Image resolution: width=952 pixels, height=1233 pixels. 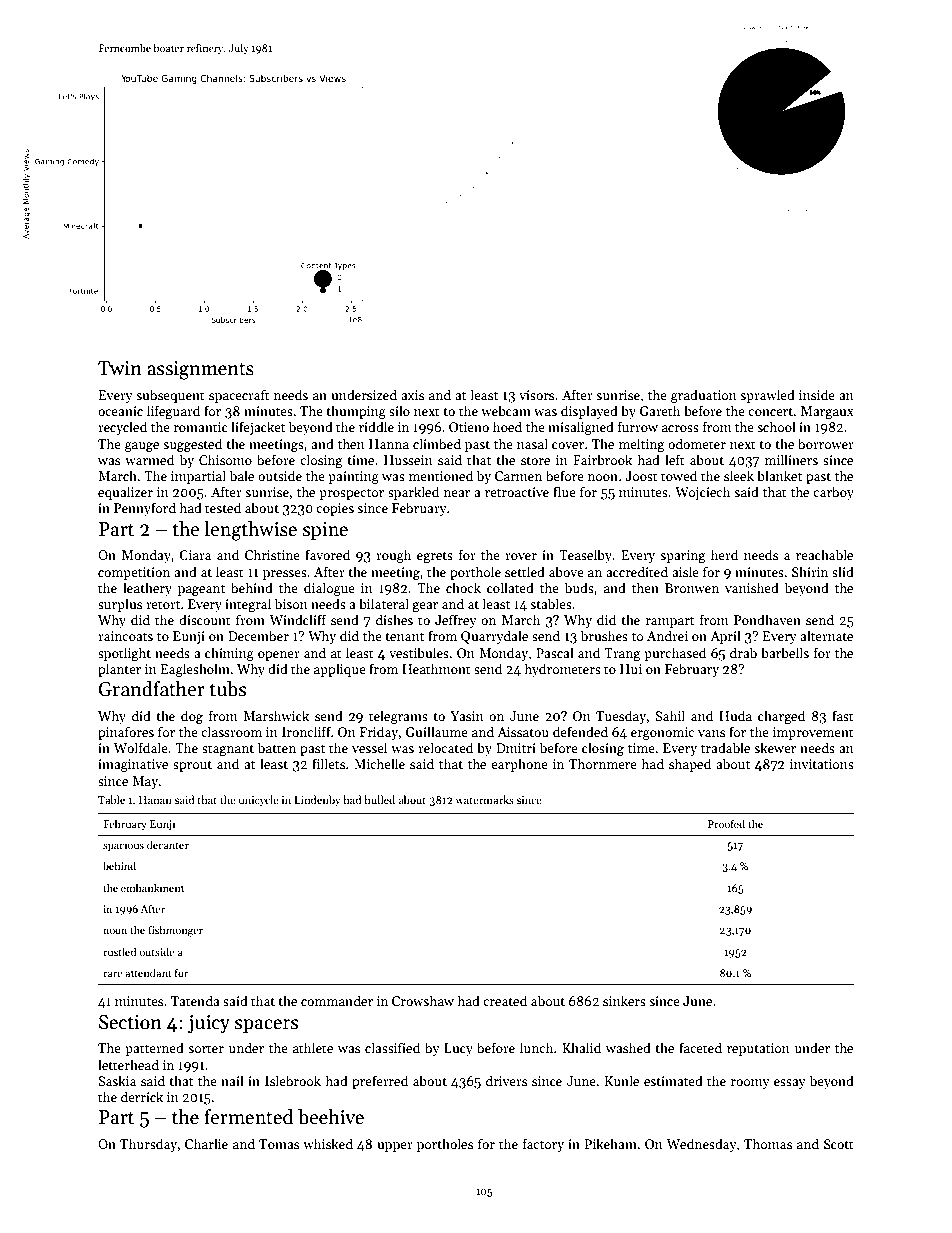 I want to click on carboy, so click(x=833, y=493).
